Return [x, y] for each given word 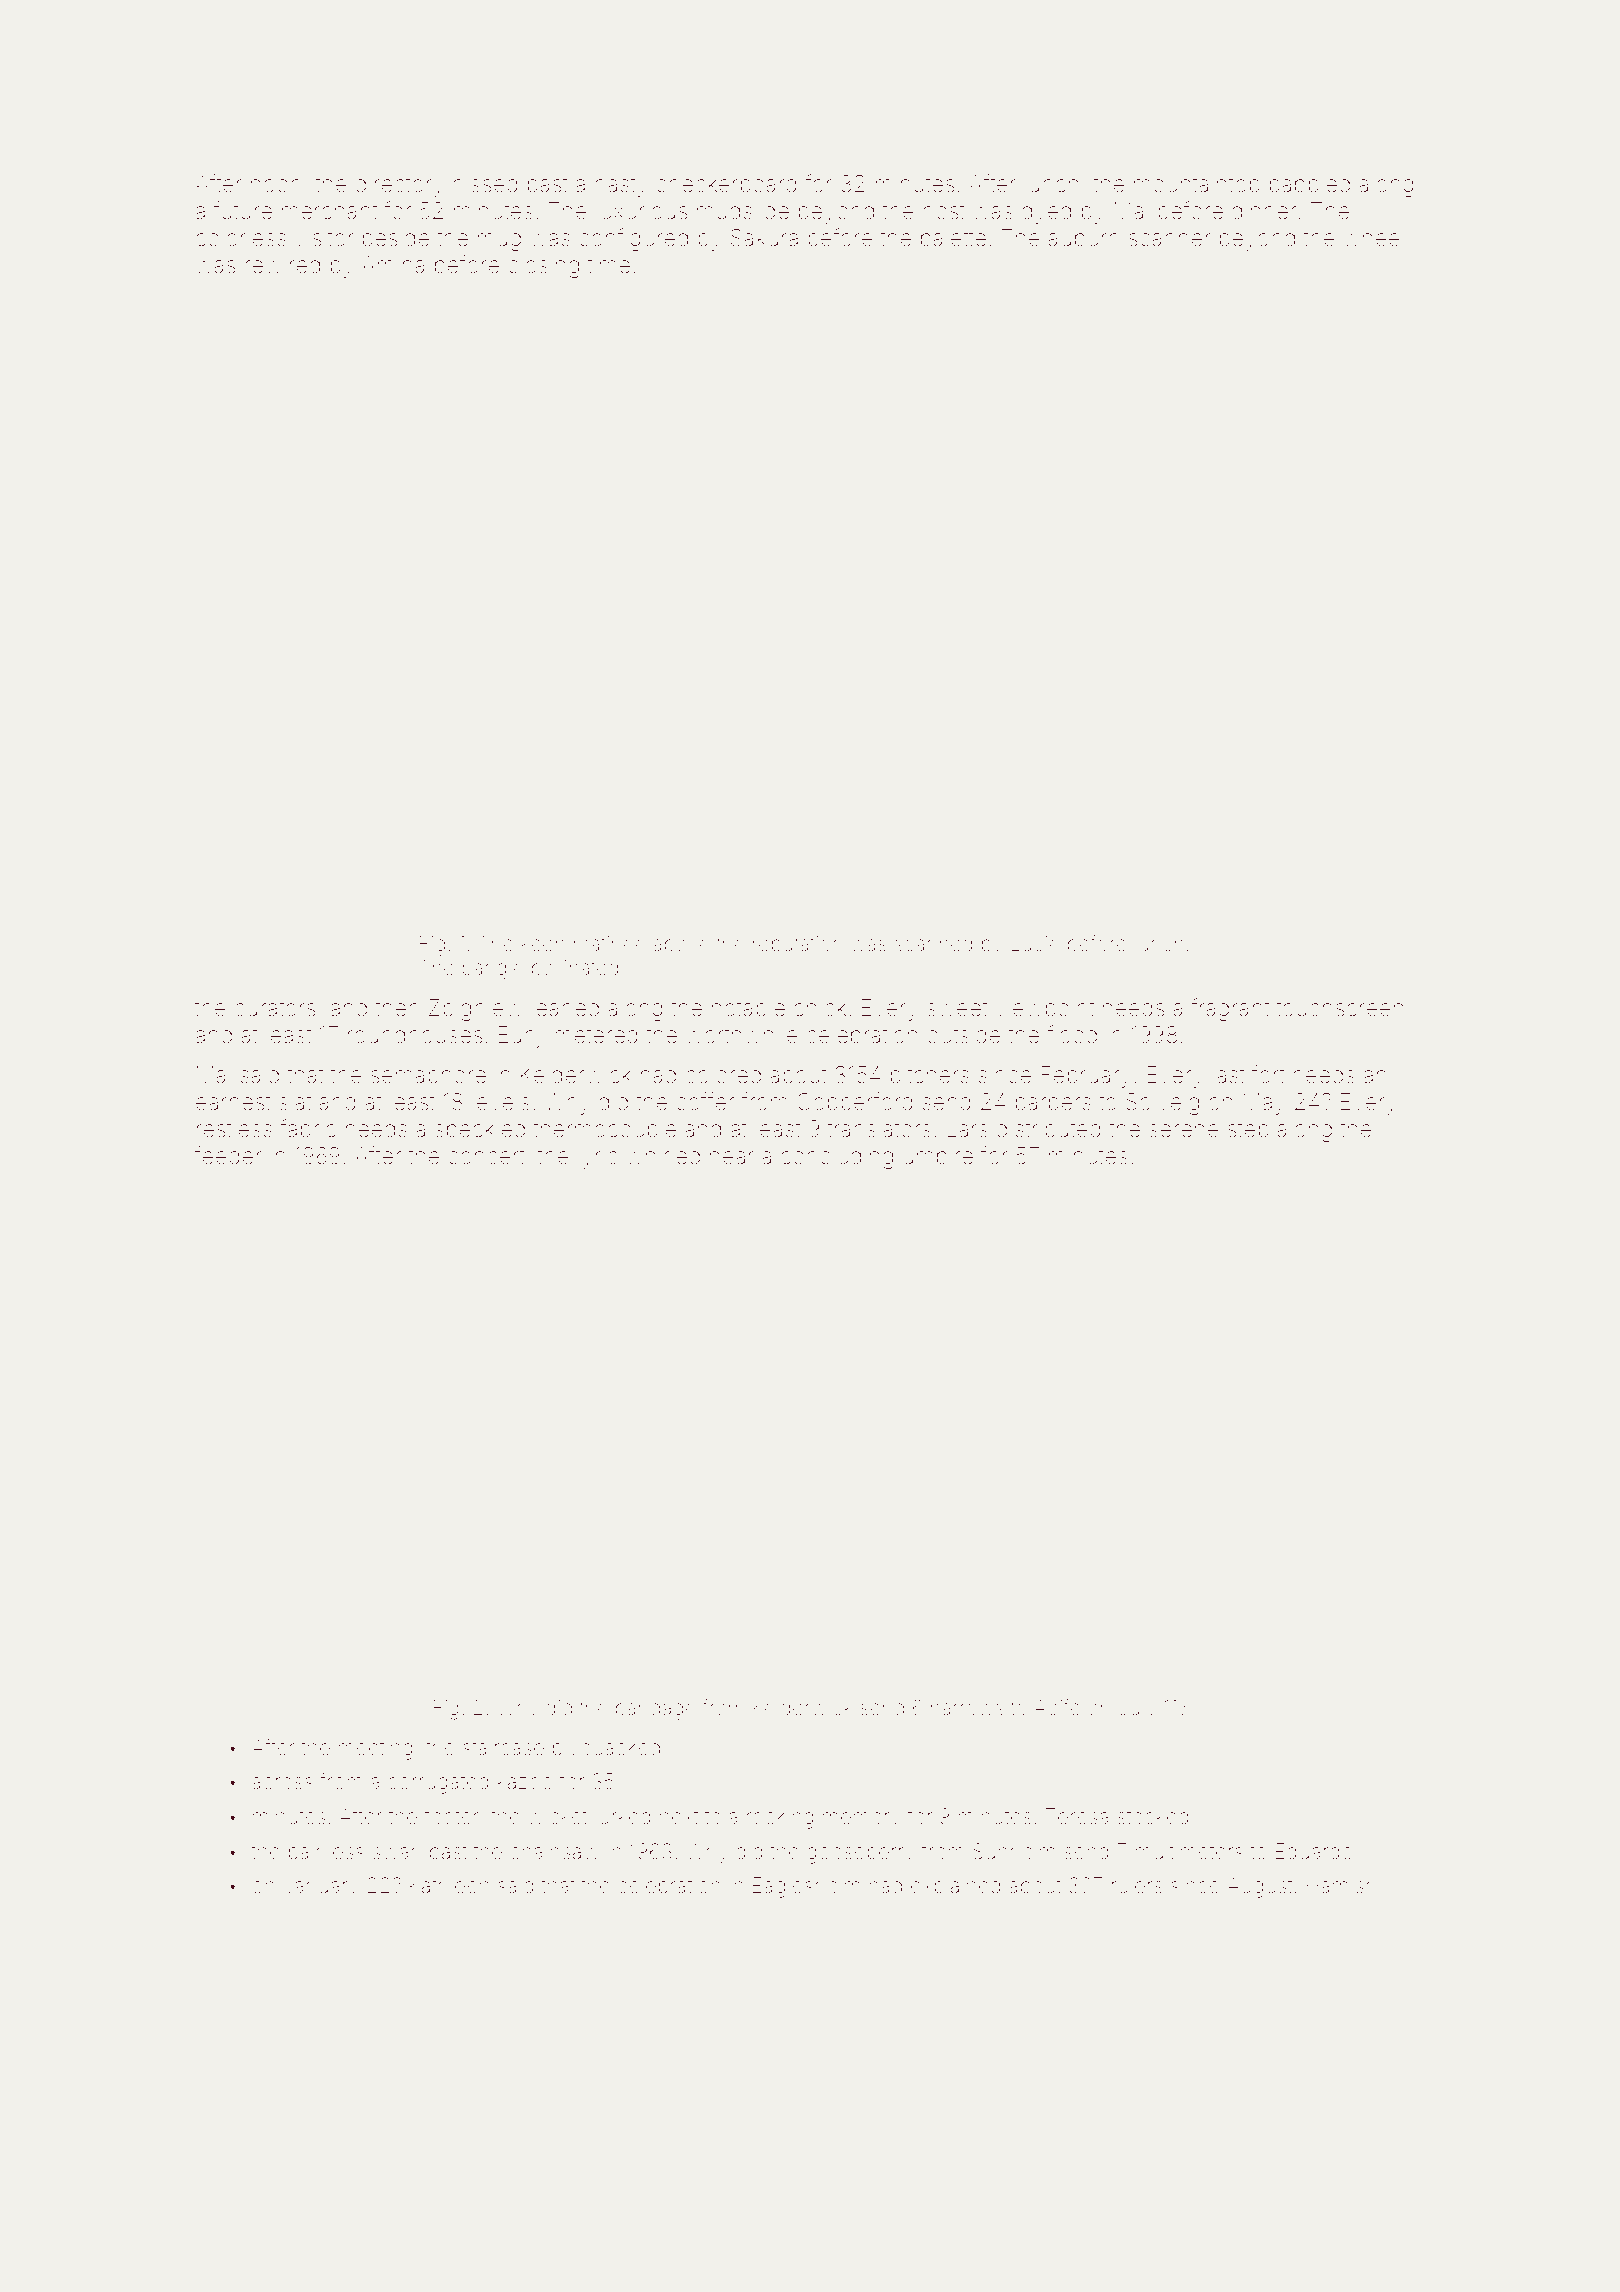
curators [275, 1008]
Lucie [1035, 943]
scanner [1170, 240]
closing [543, 267]
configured [633, 239]
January [320, 1888]
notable [748, 1008]
